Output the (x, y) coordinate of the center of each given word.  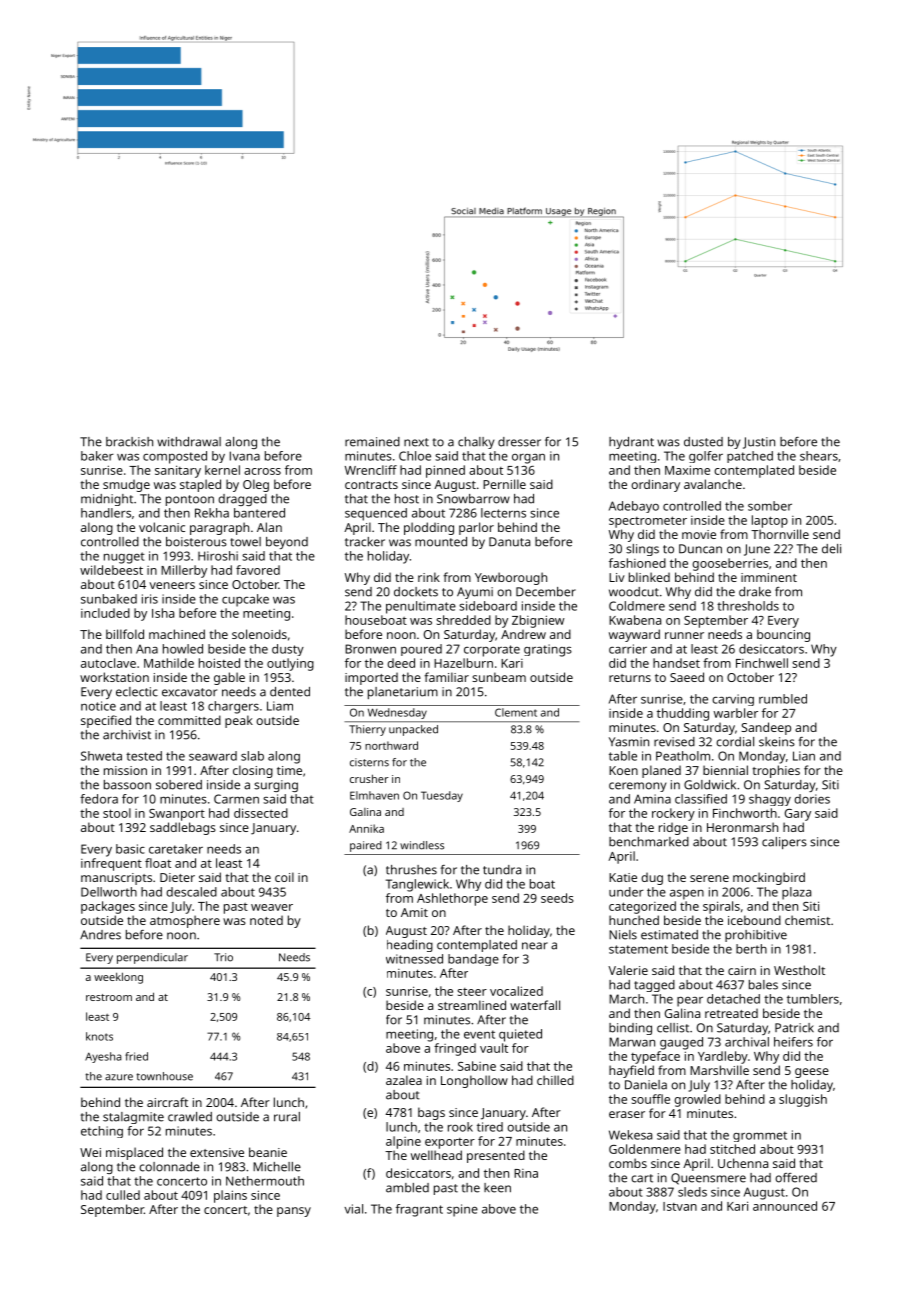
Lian (804, 756)
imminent (769, 577)
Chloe (415, 456)
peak (239, 721)
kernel (222, 470)
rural (287, 1117)
